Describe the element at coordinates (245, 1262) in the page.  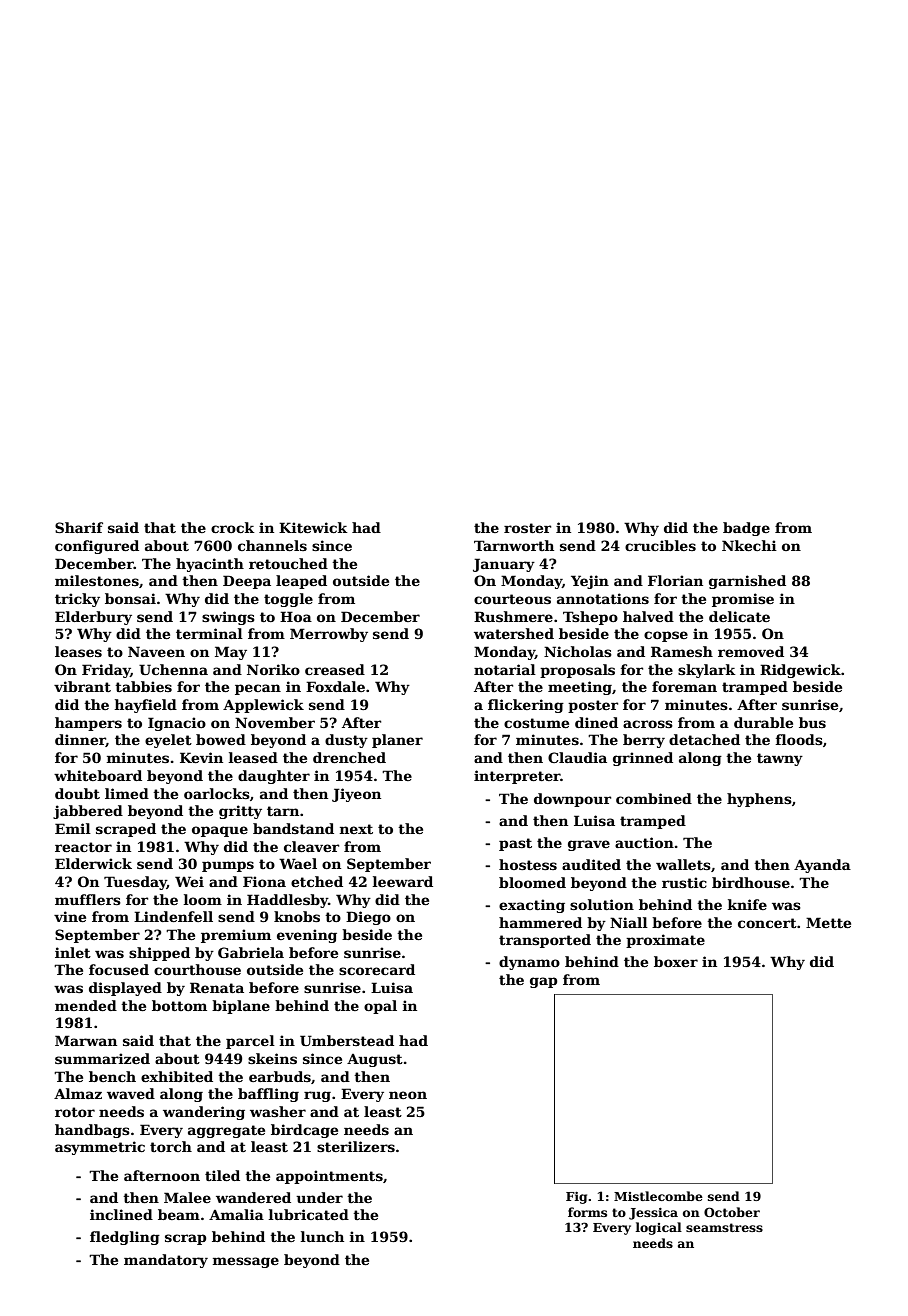
I see `message` at that location.
